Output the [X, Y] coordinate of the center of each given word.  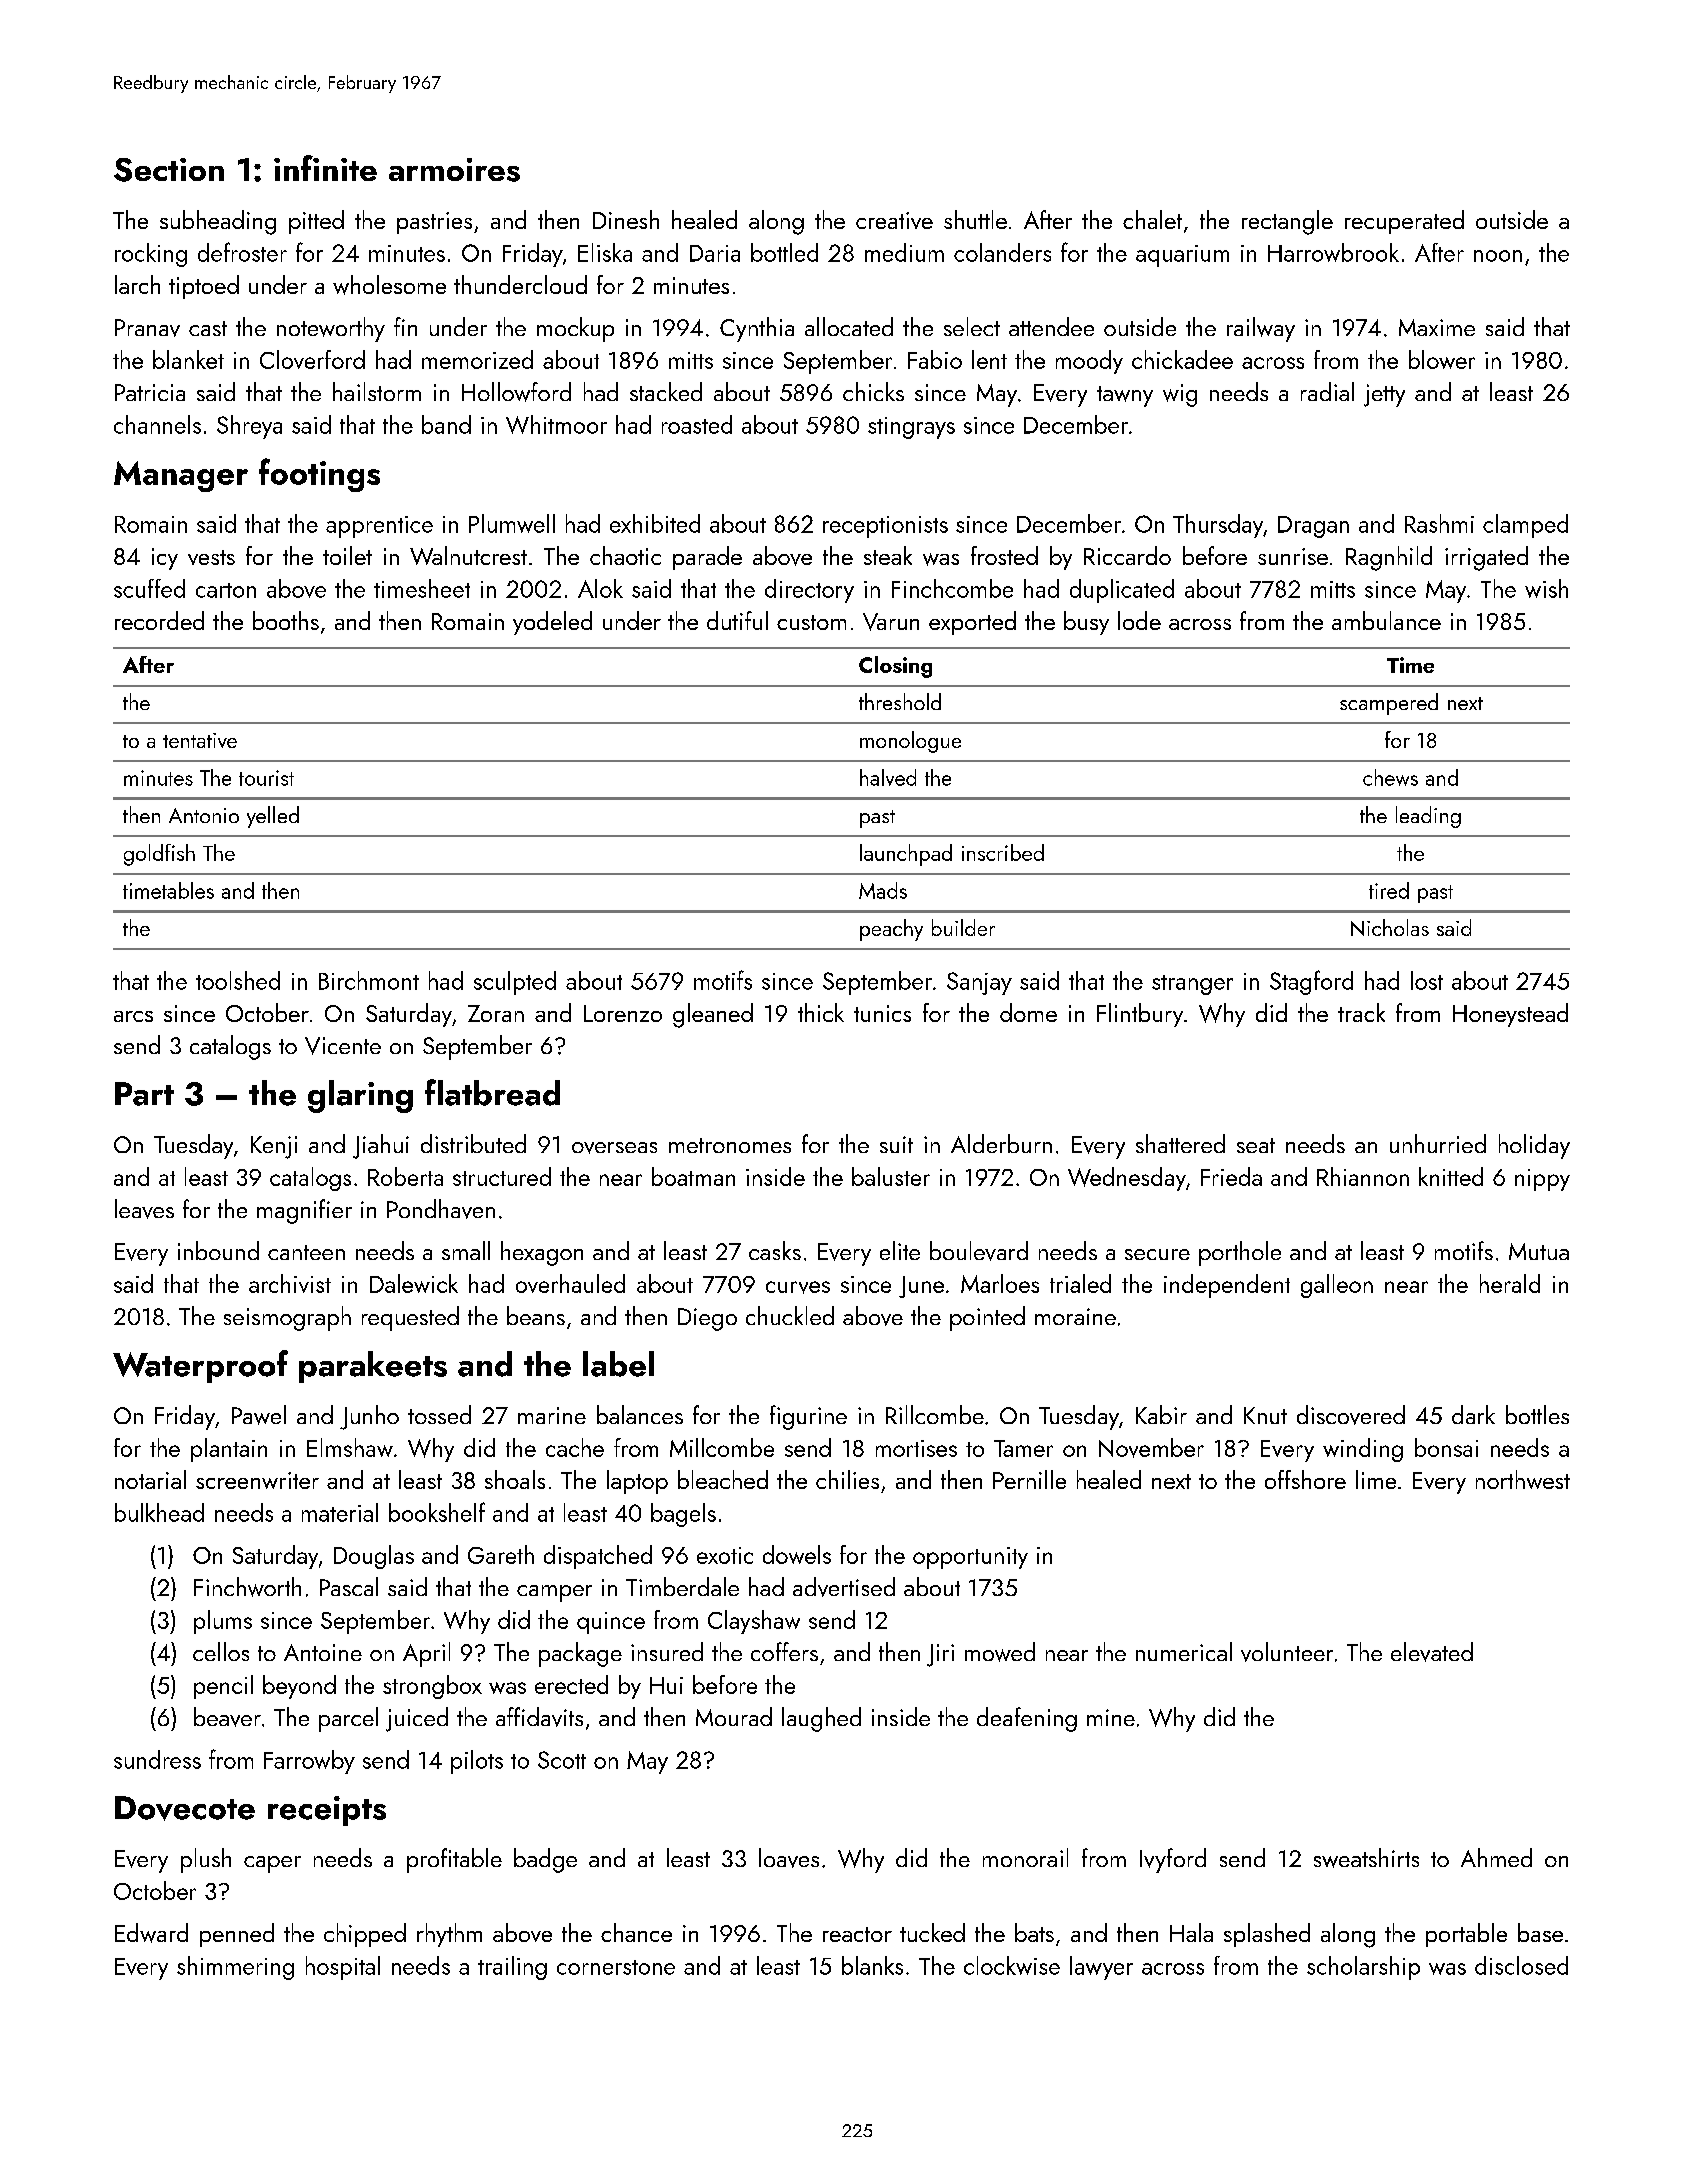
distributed [473, 1143]
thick [821, 1012]
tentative [200, 740]
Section [169, 170]
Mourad [734, 1716]
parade [707, 558]
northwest [1523, 1479]
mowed [1000, 1652]
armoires [454, 170]
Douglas [374, 1557]
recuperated [1404, 222]
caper [272, 1864]
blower [1442, 359]
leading [1428, 817]
